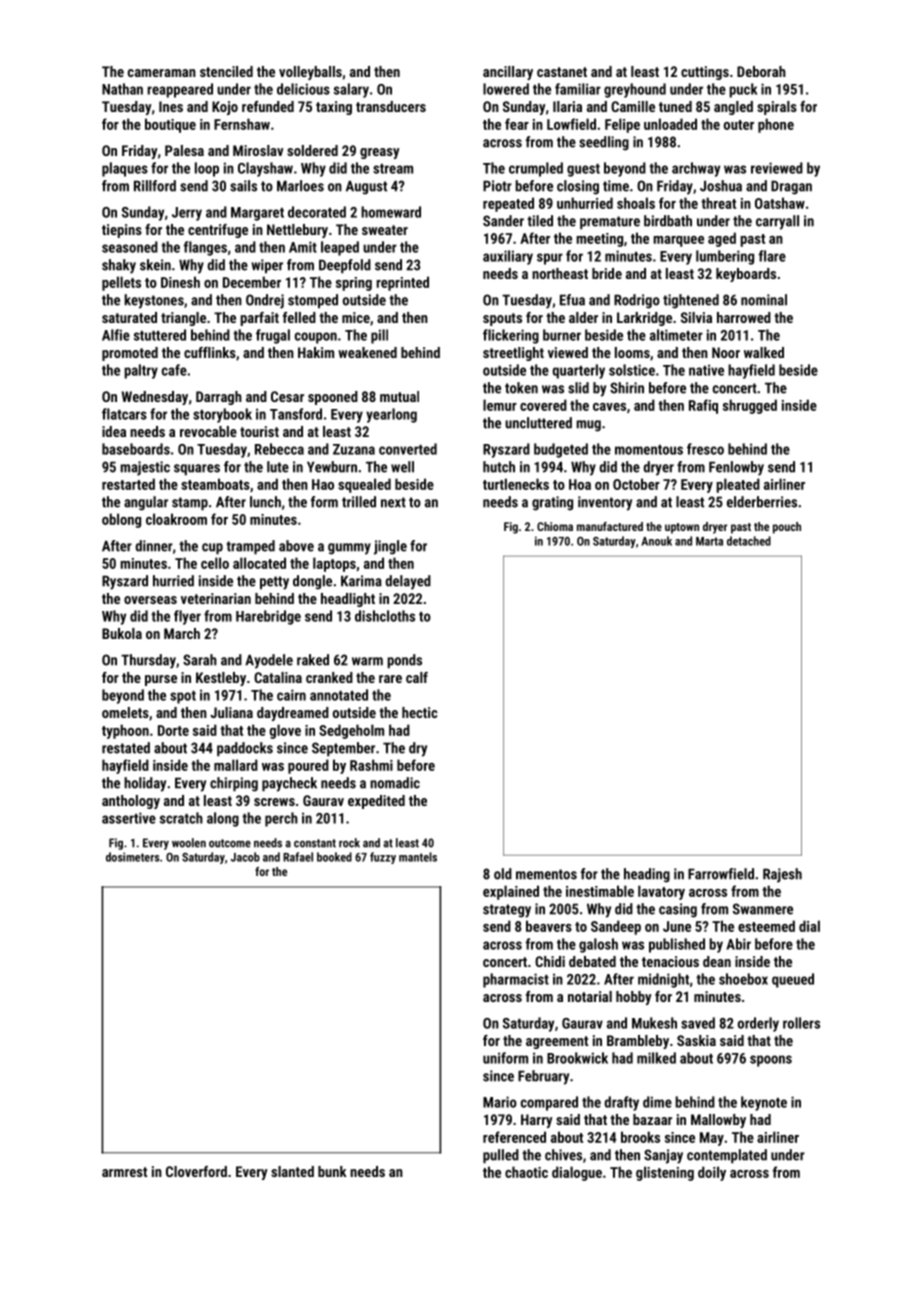  What do you see at coordinates (124, 1172) in the screenshot?
I see `armrest` at bounding box center [124, 1172].
